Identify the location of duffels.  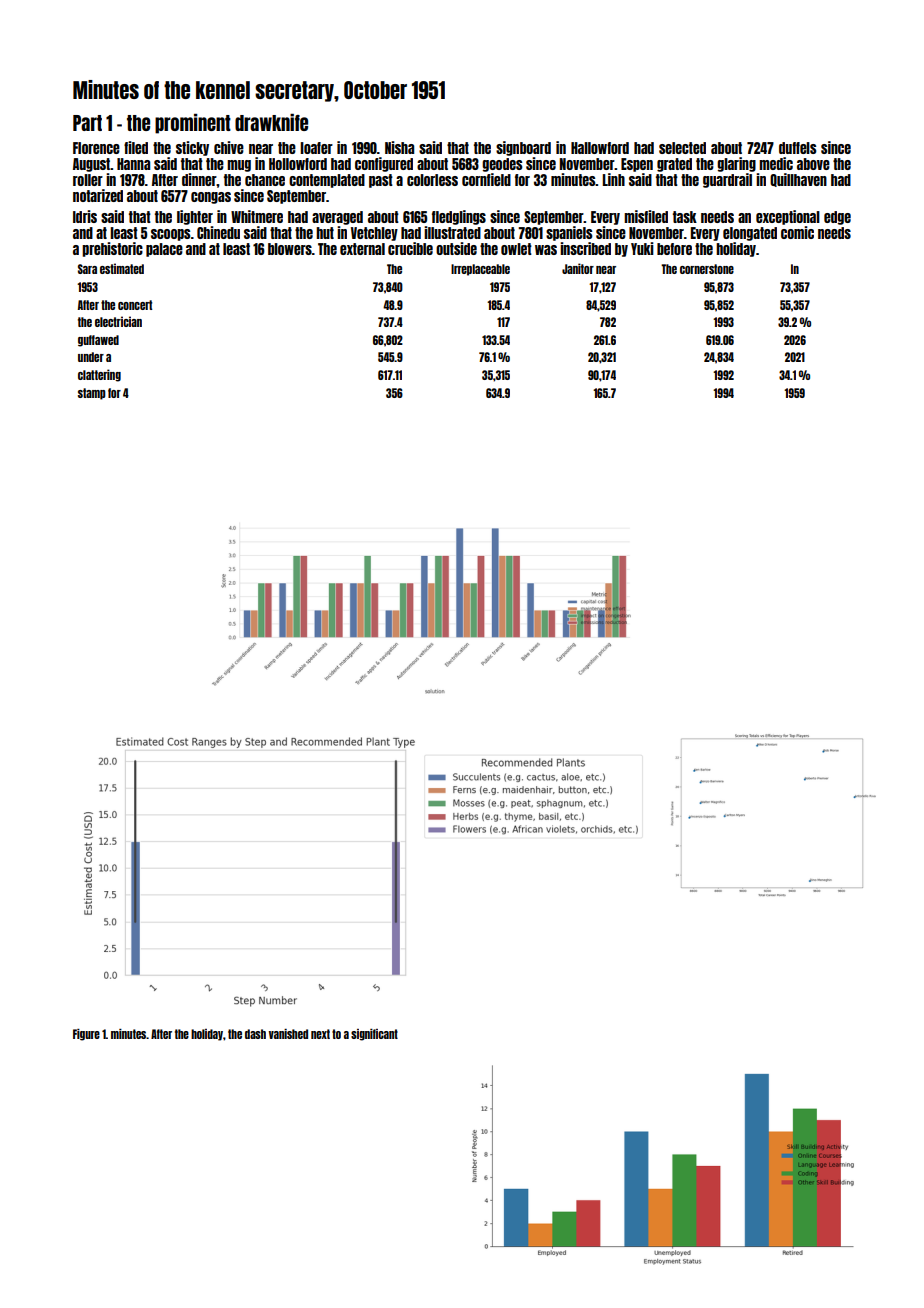
(797, 148).
